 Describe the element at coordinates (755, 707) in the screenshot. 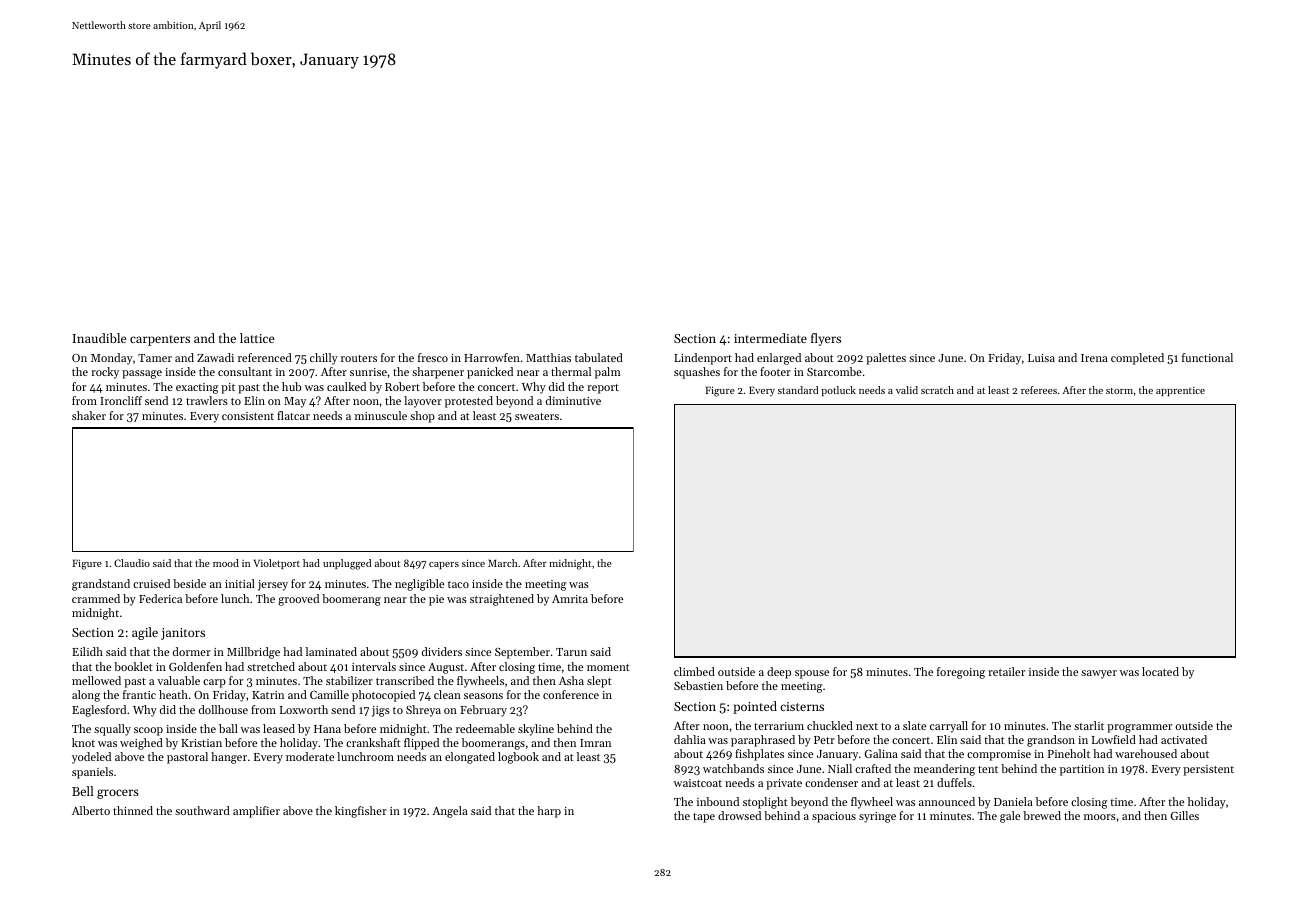

I see `pointed` at that location.
